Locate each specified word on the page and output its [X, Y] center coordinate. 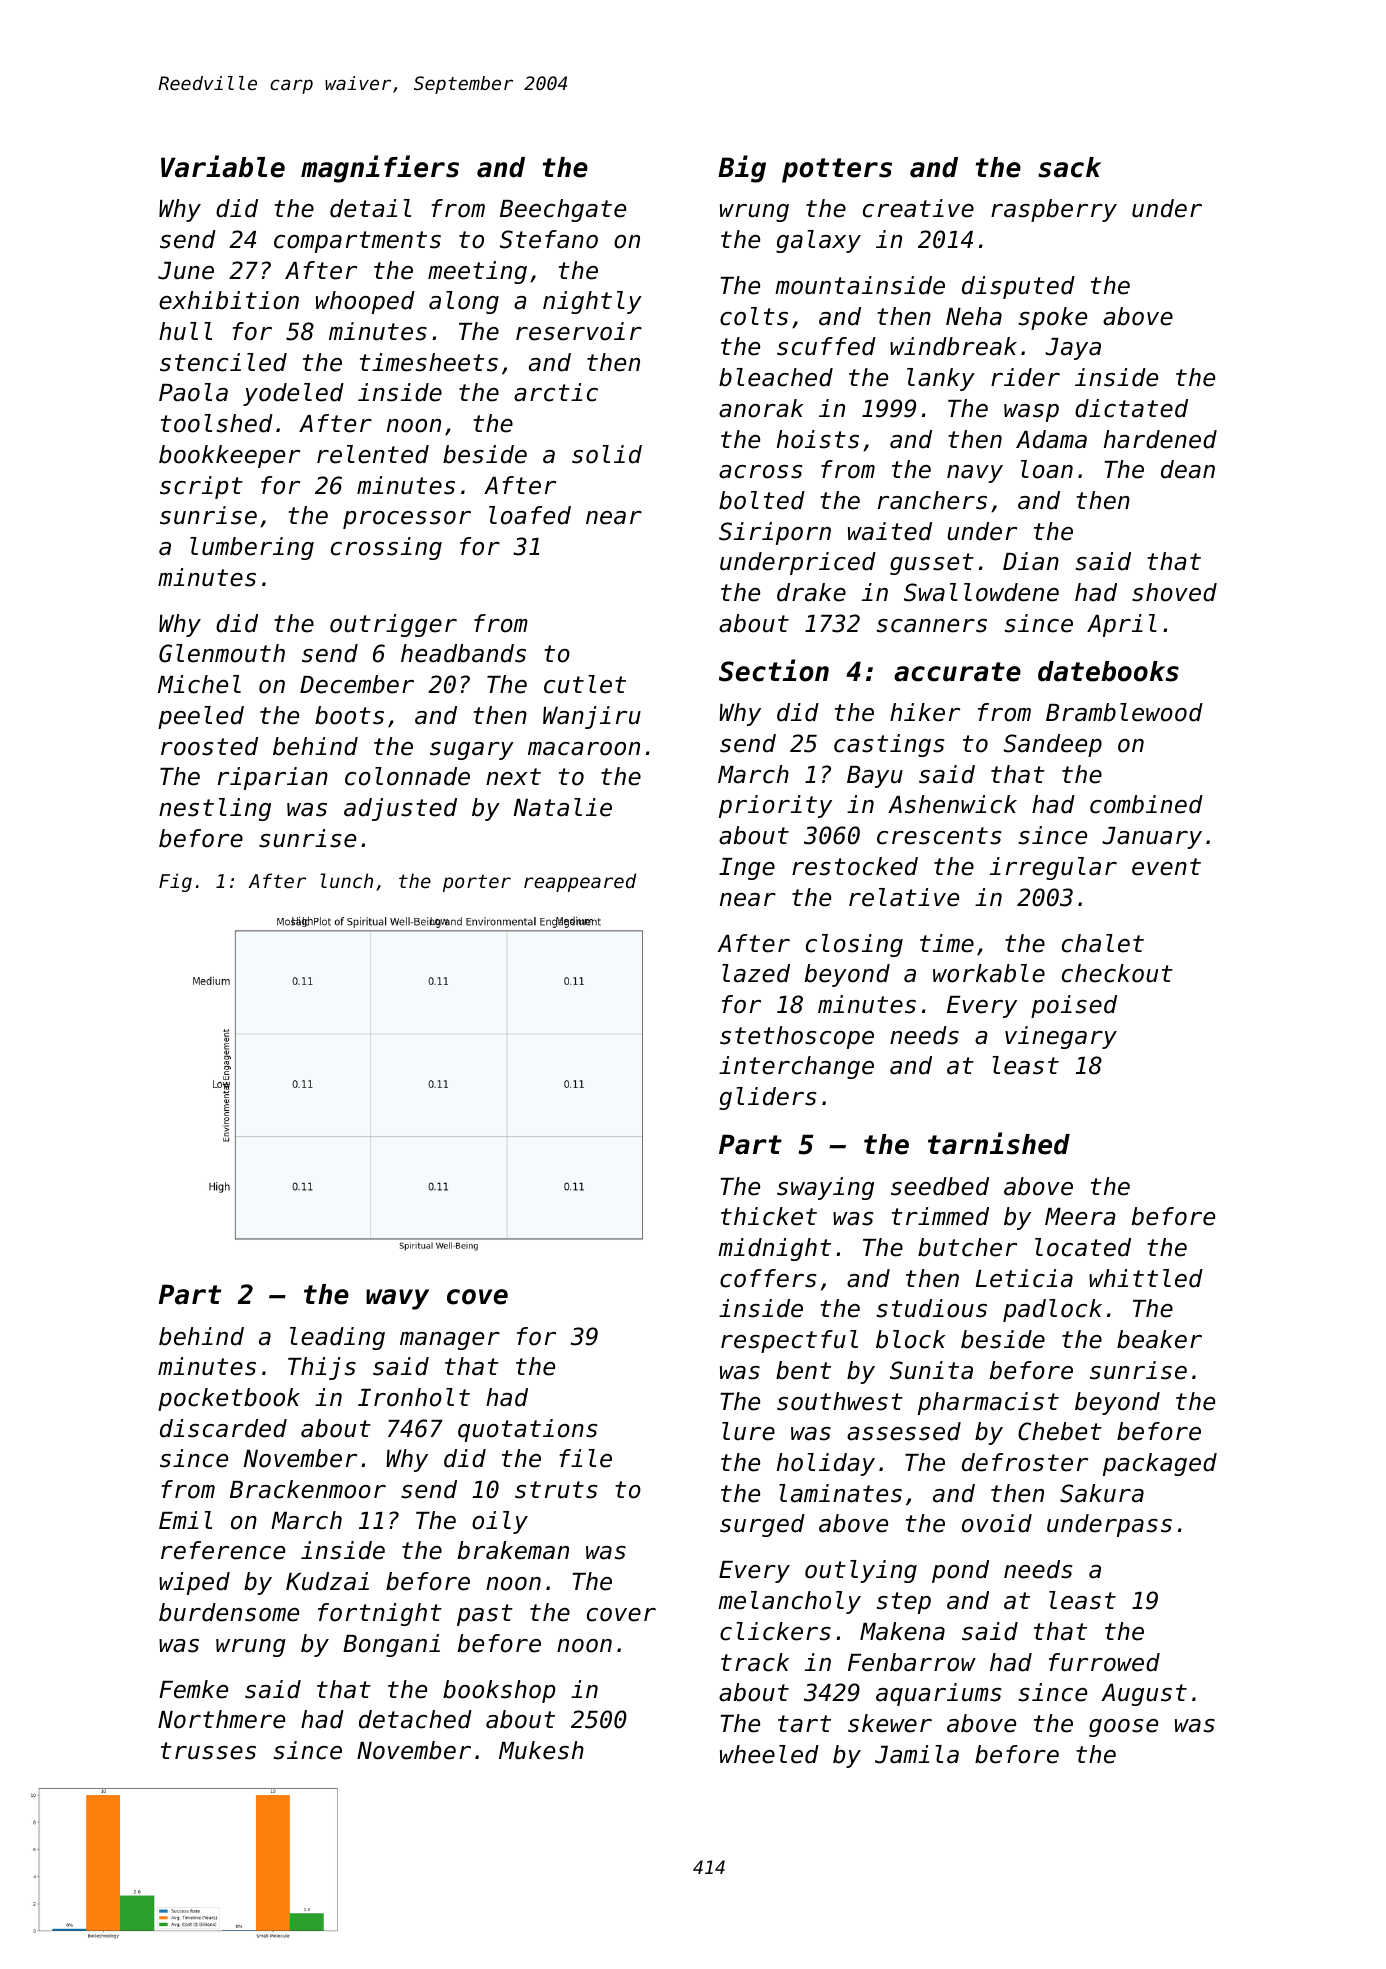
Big [742, 169]
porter [477, 883]
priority [775, 806]
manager [450, 1341]
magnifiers [380, 169]
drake [811, 592]
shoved [1174, 592]
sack [1069, 167]
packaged [1160, 1464]
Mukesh [541, 1750]
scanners [932, 626]
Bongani [391, 1645]
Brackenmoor [308, 1489]
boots [349, 715]
